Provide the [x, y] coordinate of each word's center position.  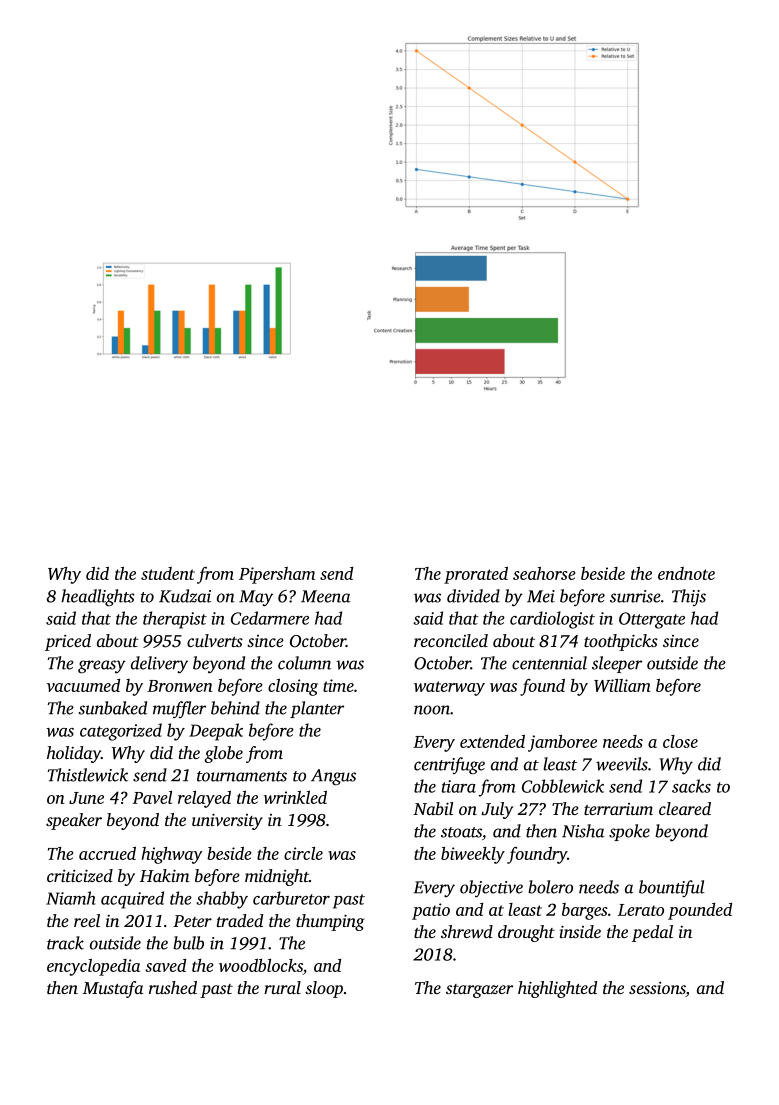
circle [303, 853]
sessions [657, 989]
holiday [74, 754]
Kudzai [185, 596]
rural [282, 987]
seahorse [544, 573]
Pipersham [277, 575]
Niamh [71, 898]
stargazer [479, 991]
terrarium [618, 809]
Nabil [433, 808]
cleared [685, 808]
